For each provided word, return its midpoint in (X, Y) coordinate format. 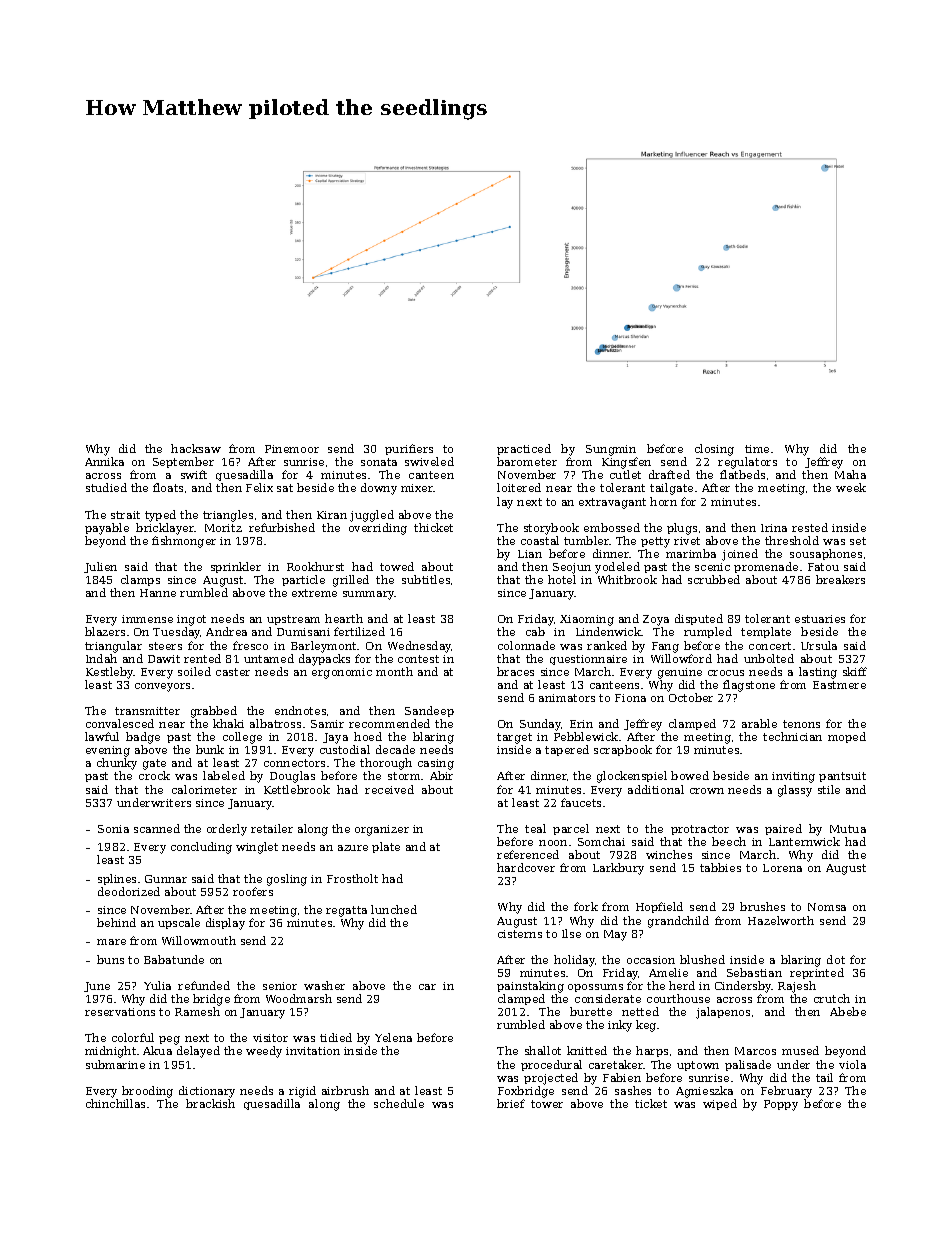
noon (553, 843)
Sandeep (429, 711)
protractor (700, 830)
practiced (524, 449)
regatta (346, 911)
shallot (543, 1050)
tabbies (720, 867)
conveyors (162, 687)
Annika (104, 461)
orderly (227, 830)
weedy (264, 1052)
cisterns (520, 934)
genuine (680, 673)
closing (714, 450)
